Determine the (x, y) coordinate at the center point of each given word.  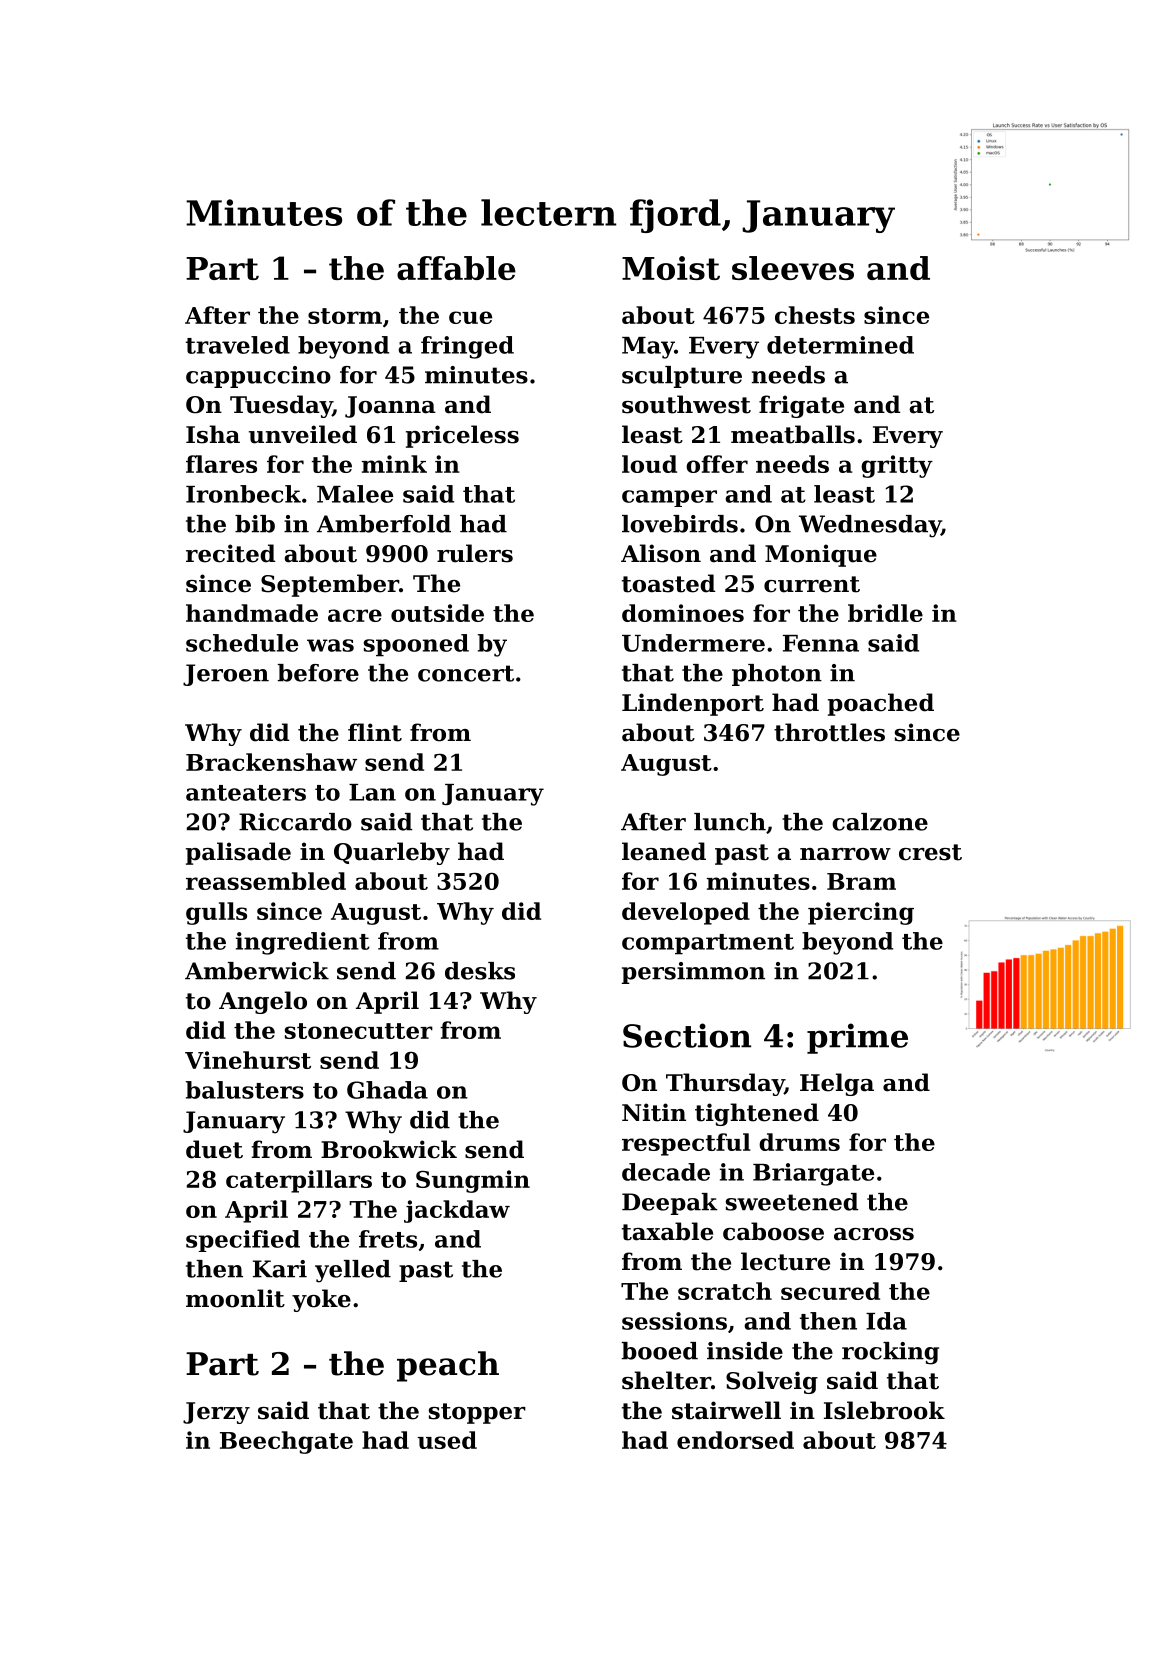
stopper (477, 1413)
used (447, 1440)
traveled (238, 345)
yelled (353, 1271)
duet (214, 1149)
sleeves (793, 268)
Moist (671, 268)
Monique (821, 555)
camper (669, 498)
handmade (252, 613)
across (874, 1234)
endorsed (735, 1440)
